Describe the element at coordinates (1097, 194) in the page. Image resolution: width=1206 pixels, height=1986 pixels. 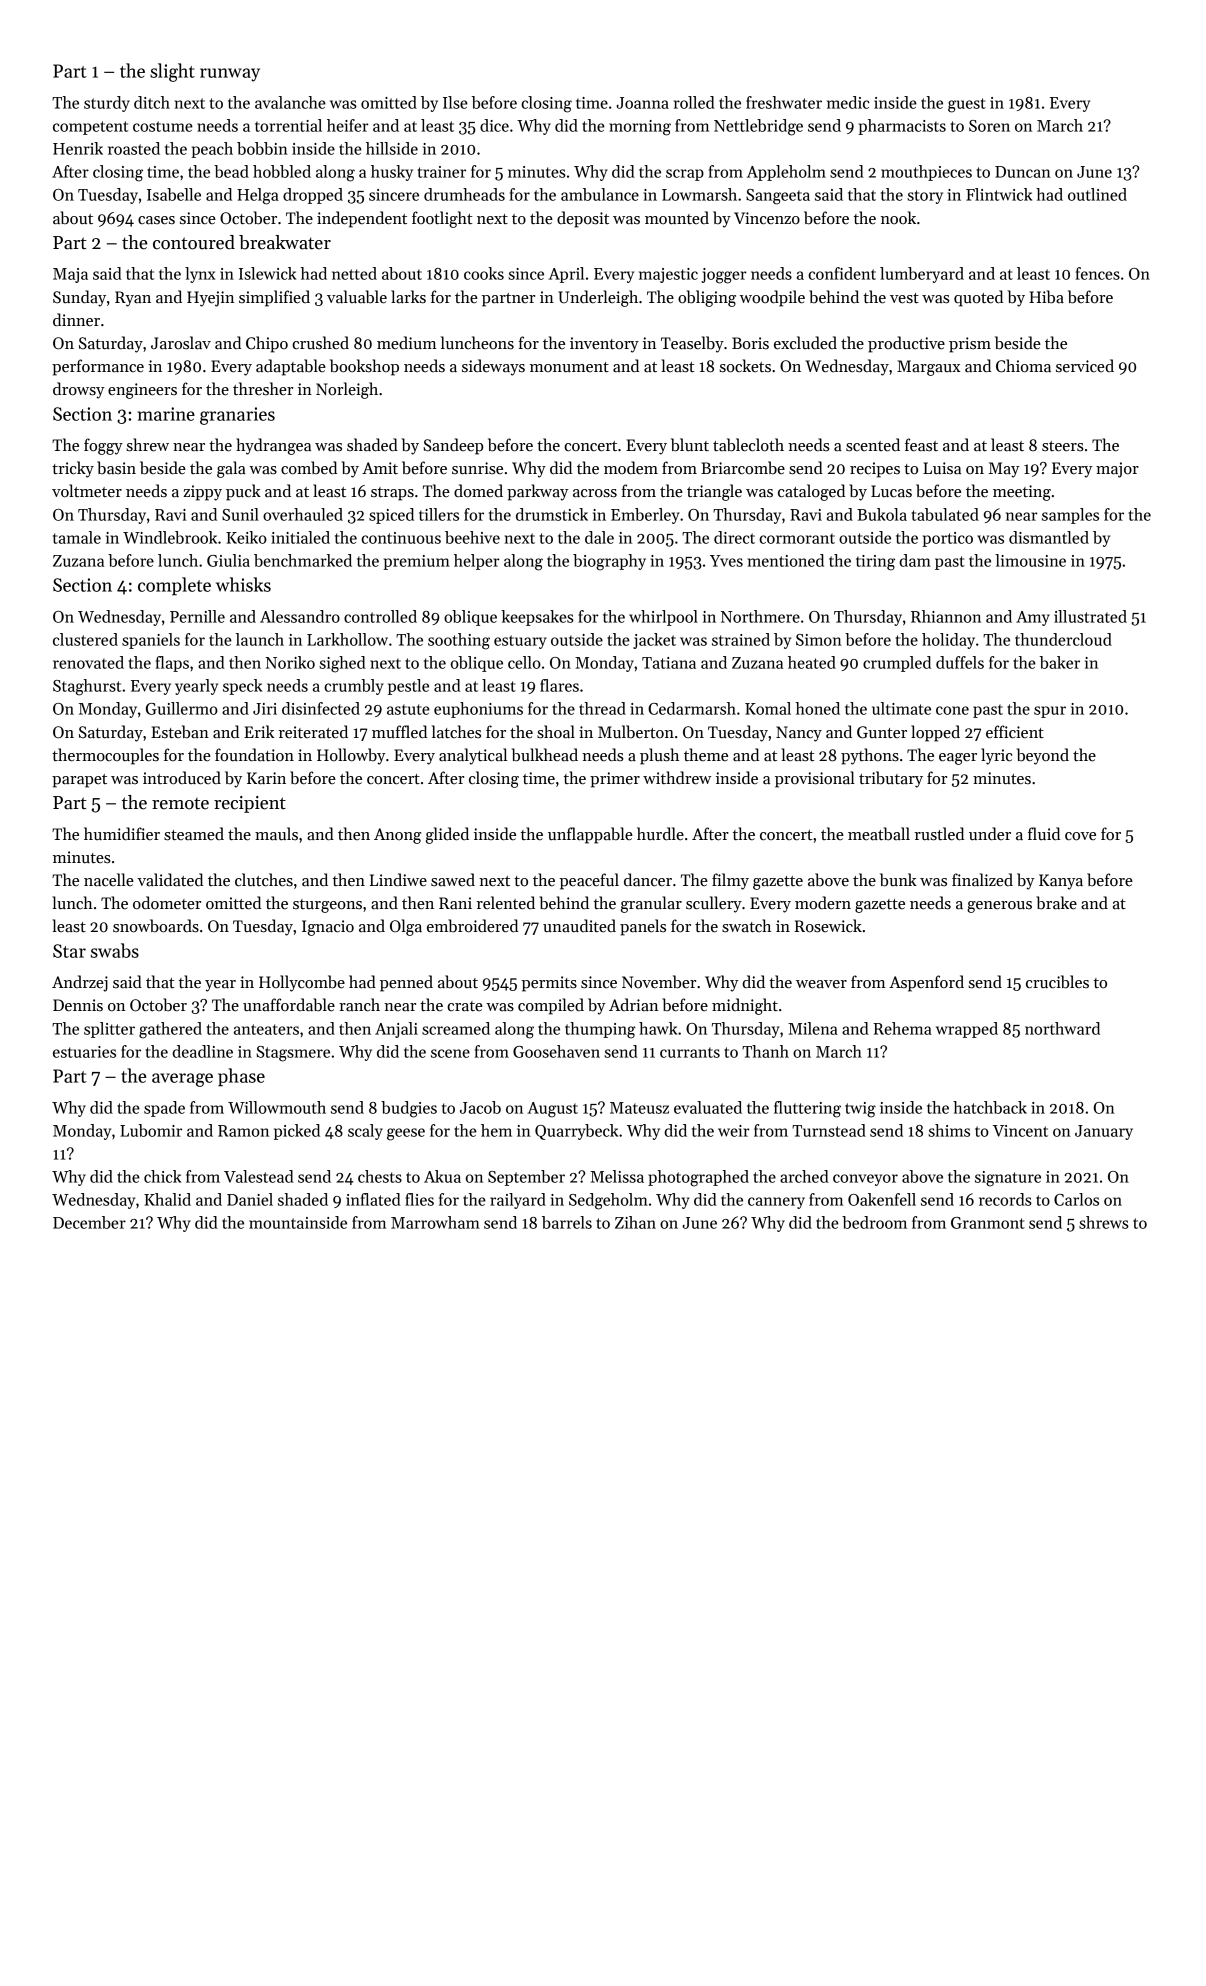
I see `outlined` at that location.
